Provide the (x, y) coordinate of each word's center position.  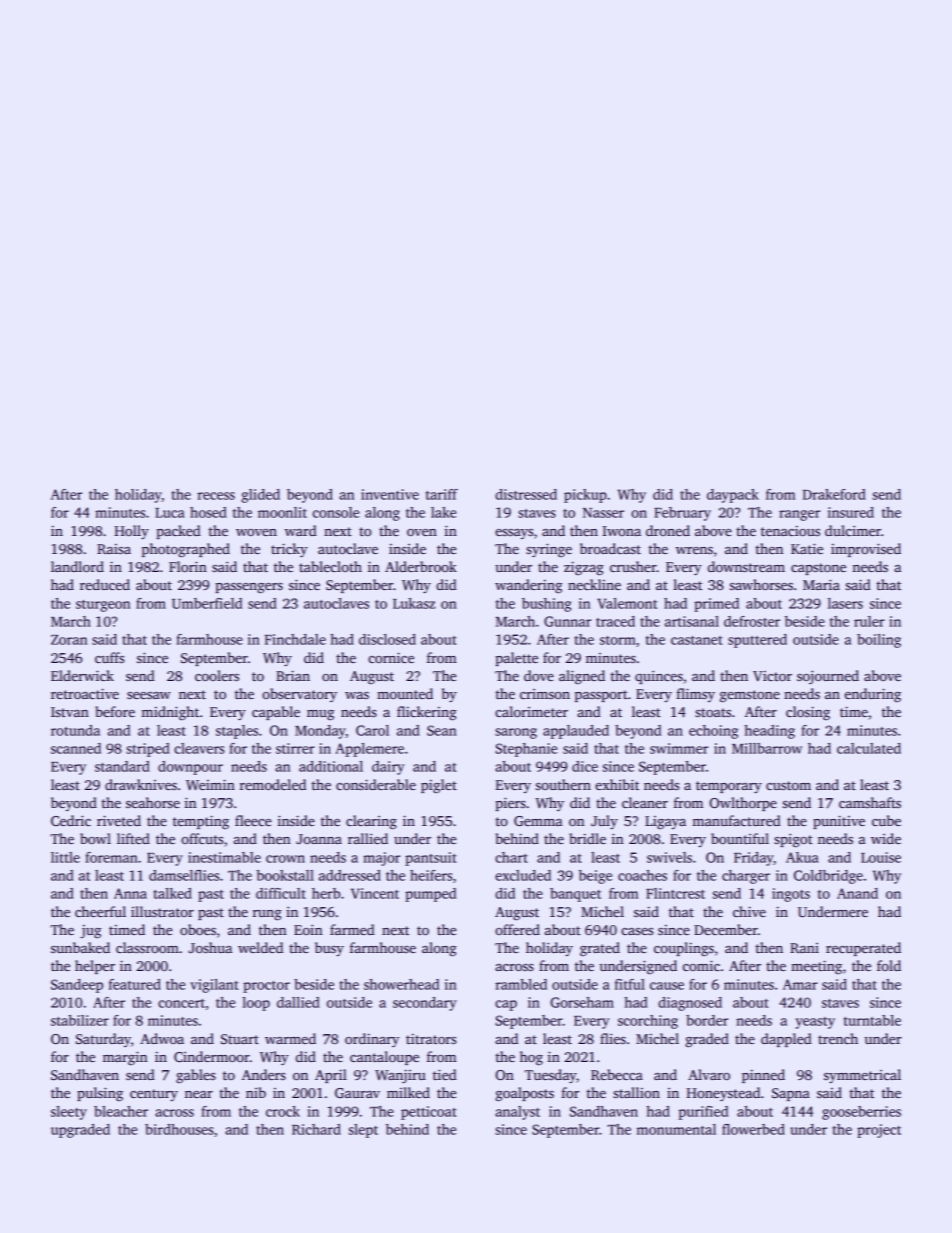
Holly (131, 532)
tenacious (790, 530)
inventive (390, 494)
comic (701, 965)
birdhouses (179, 1129)
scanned (76, 748)
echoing (713, 732)
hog (531, 1058)
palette (516, 659)
